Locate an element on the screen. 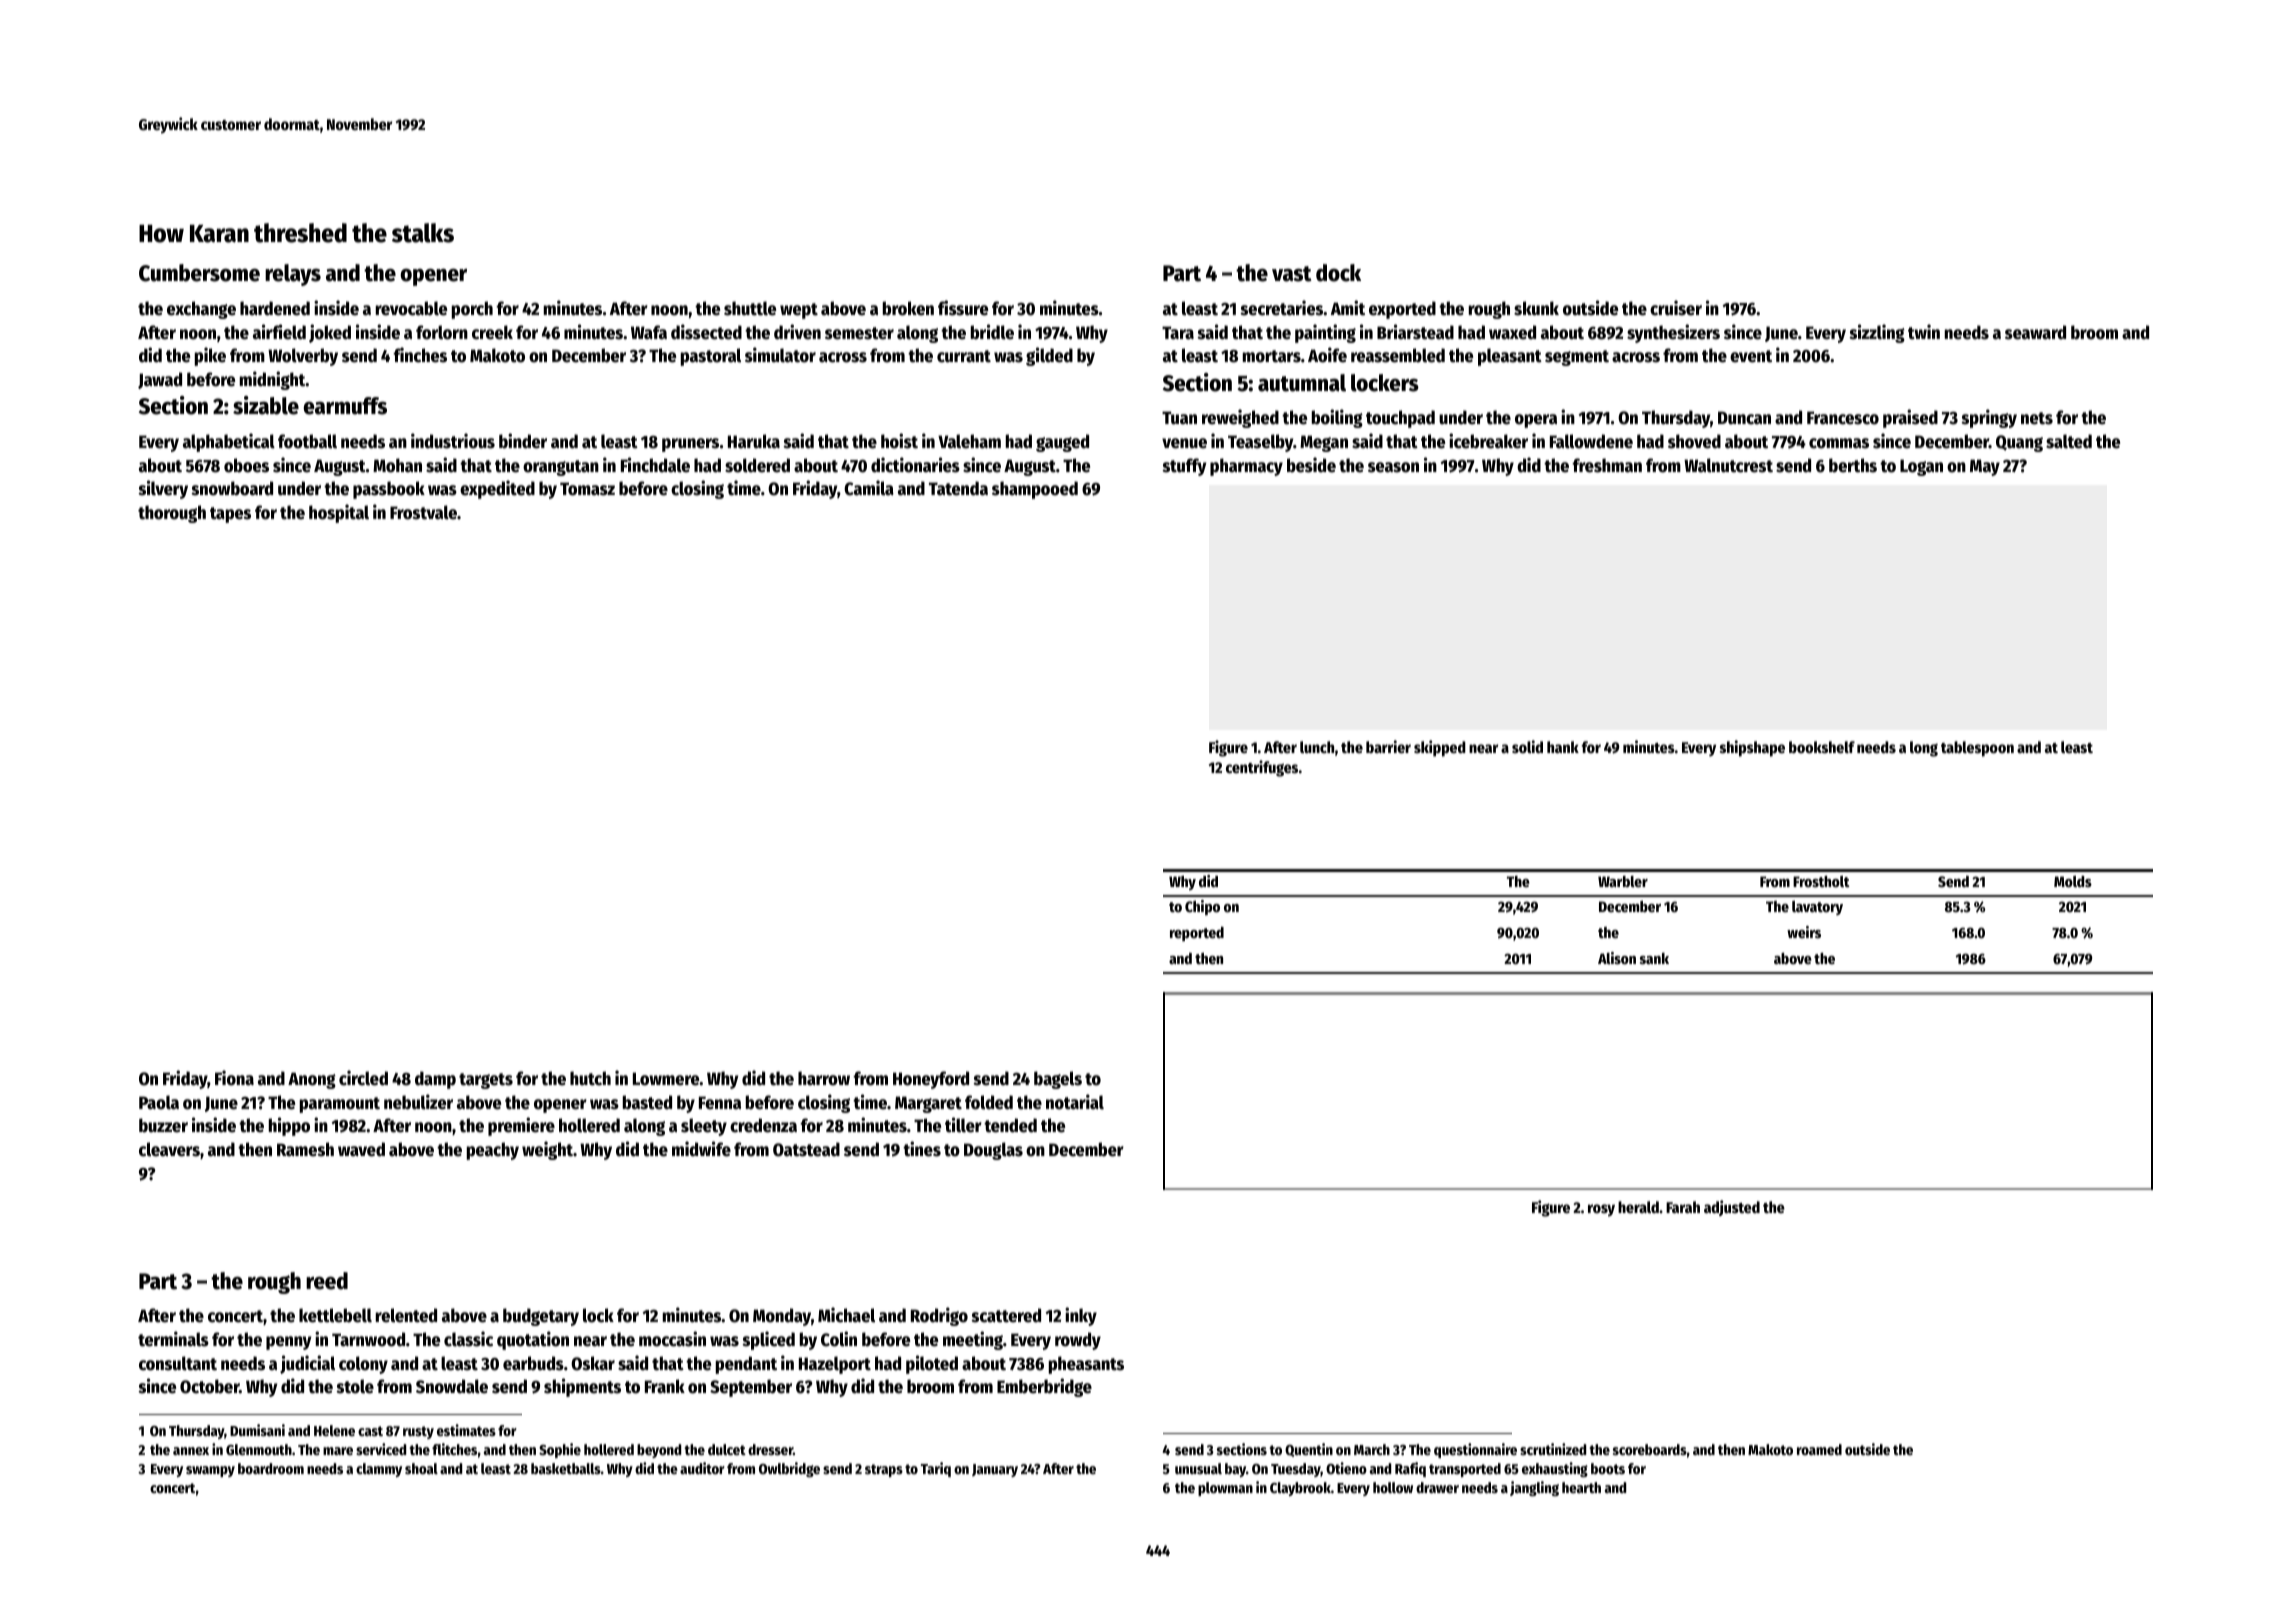 Image resolution: width=2292 pixels, height=1620 pixels. binder is located at coordinates (523, 441).
